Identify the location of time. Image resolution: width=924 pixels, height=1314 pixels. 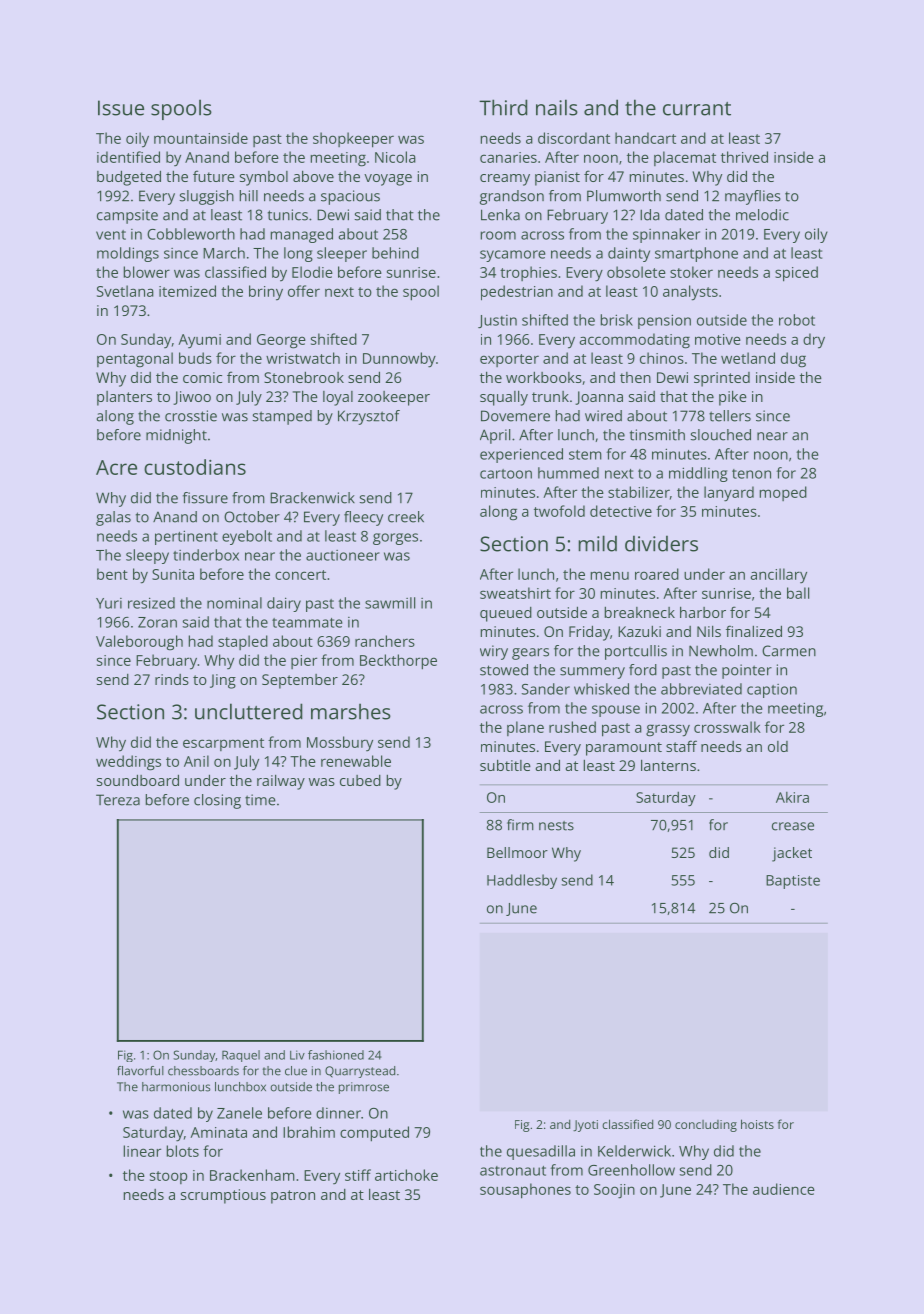
(260, 800).
